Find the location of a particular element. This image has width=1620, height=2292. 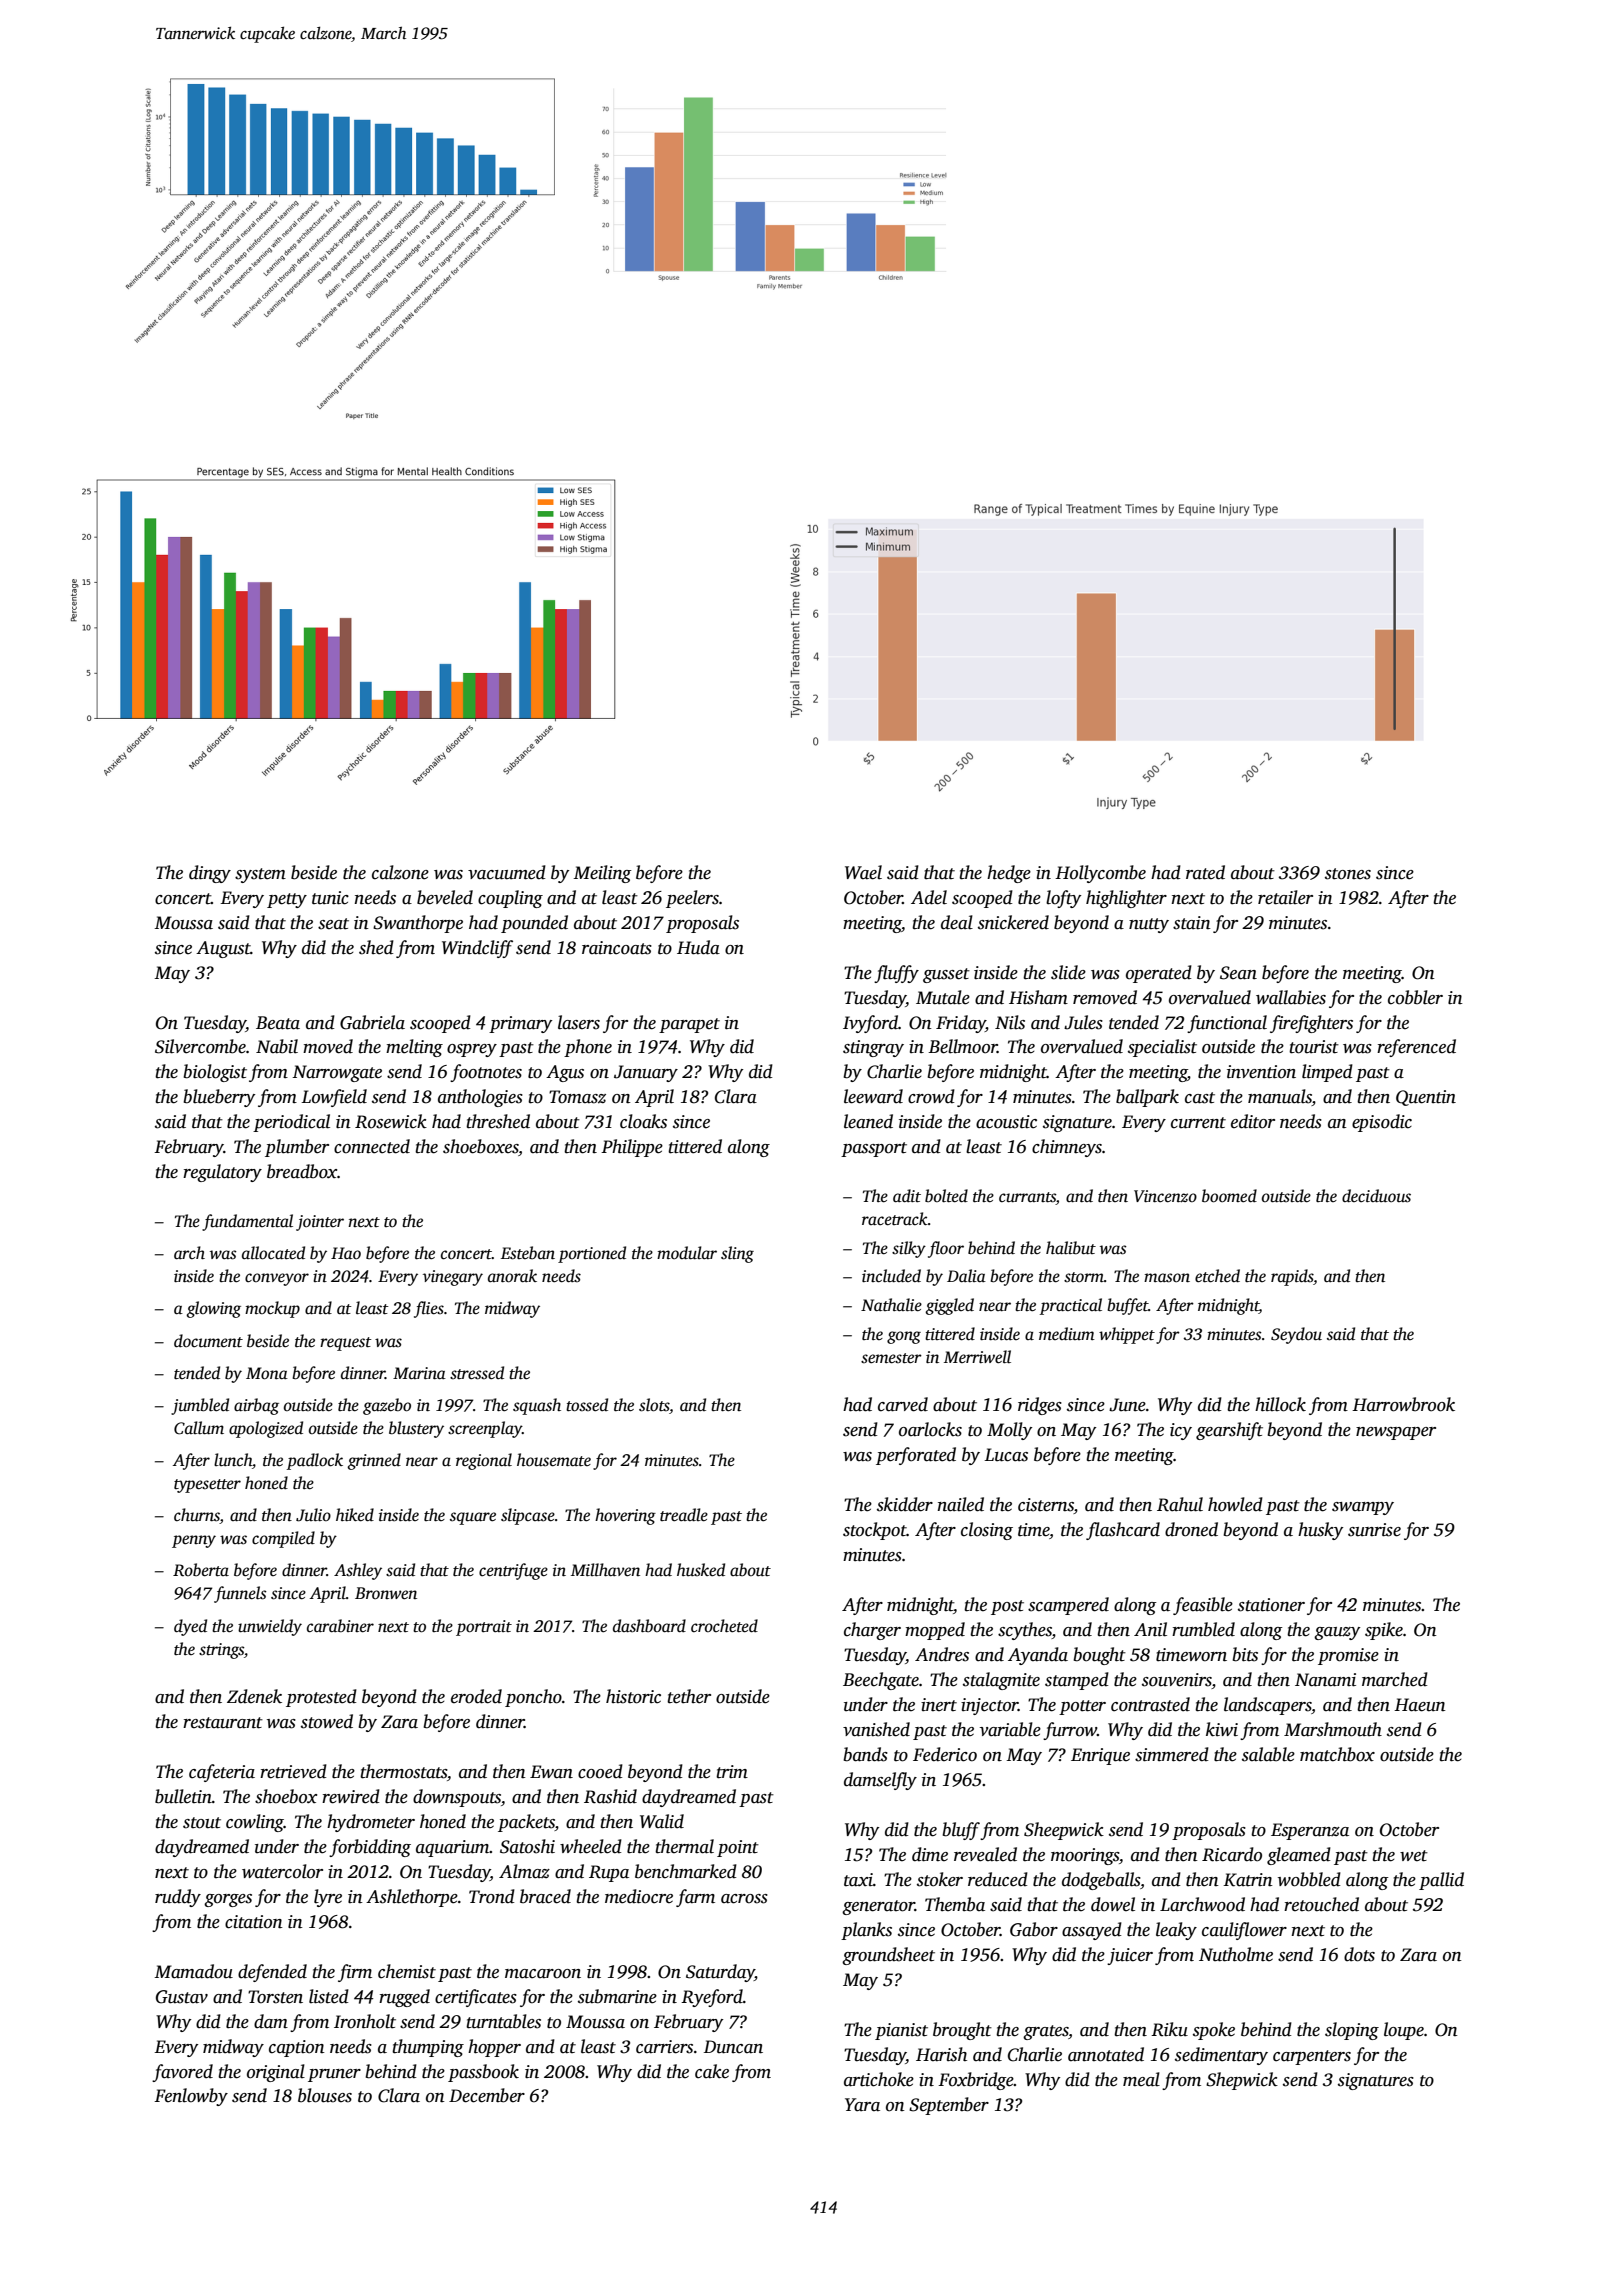

Roberta is located at coordinates (201, 1570).
